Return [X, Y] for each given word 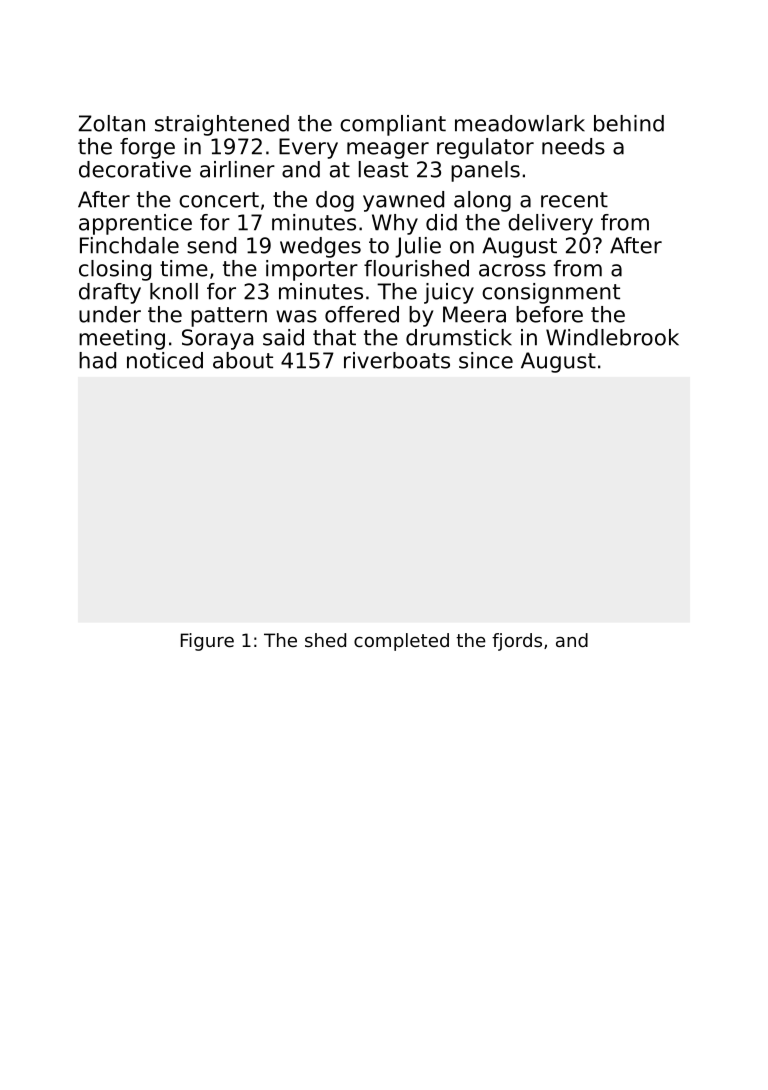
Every [308, 148]
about [243, 360]
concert [219, 200]
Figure [207, 642]
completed [401, 642]
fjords [517, 642]
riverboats [397, 360]
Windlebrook [612, 337]
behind [629, 123]
